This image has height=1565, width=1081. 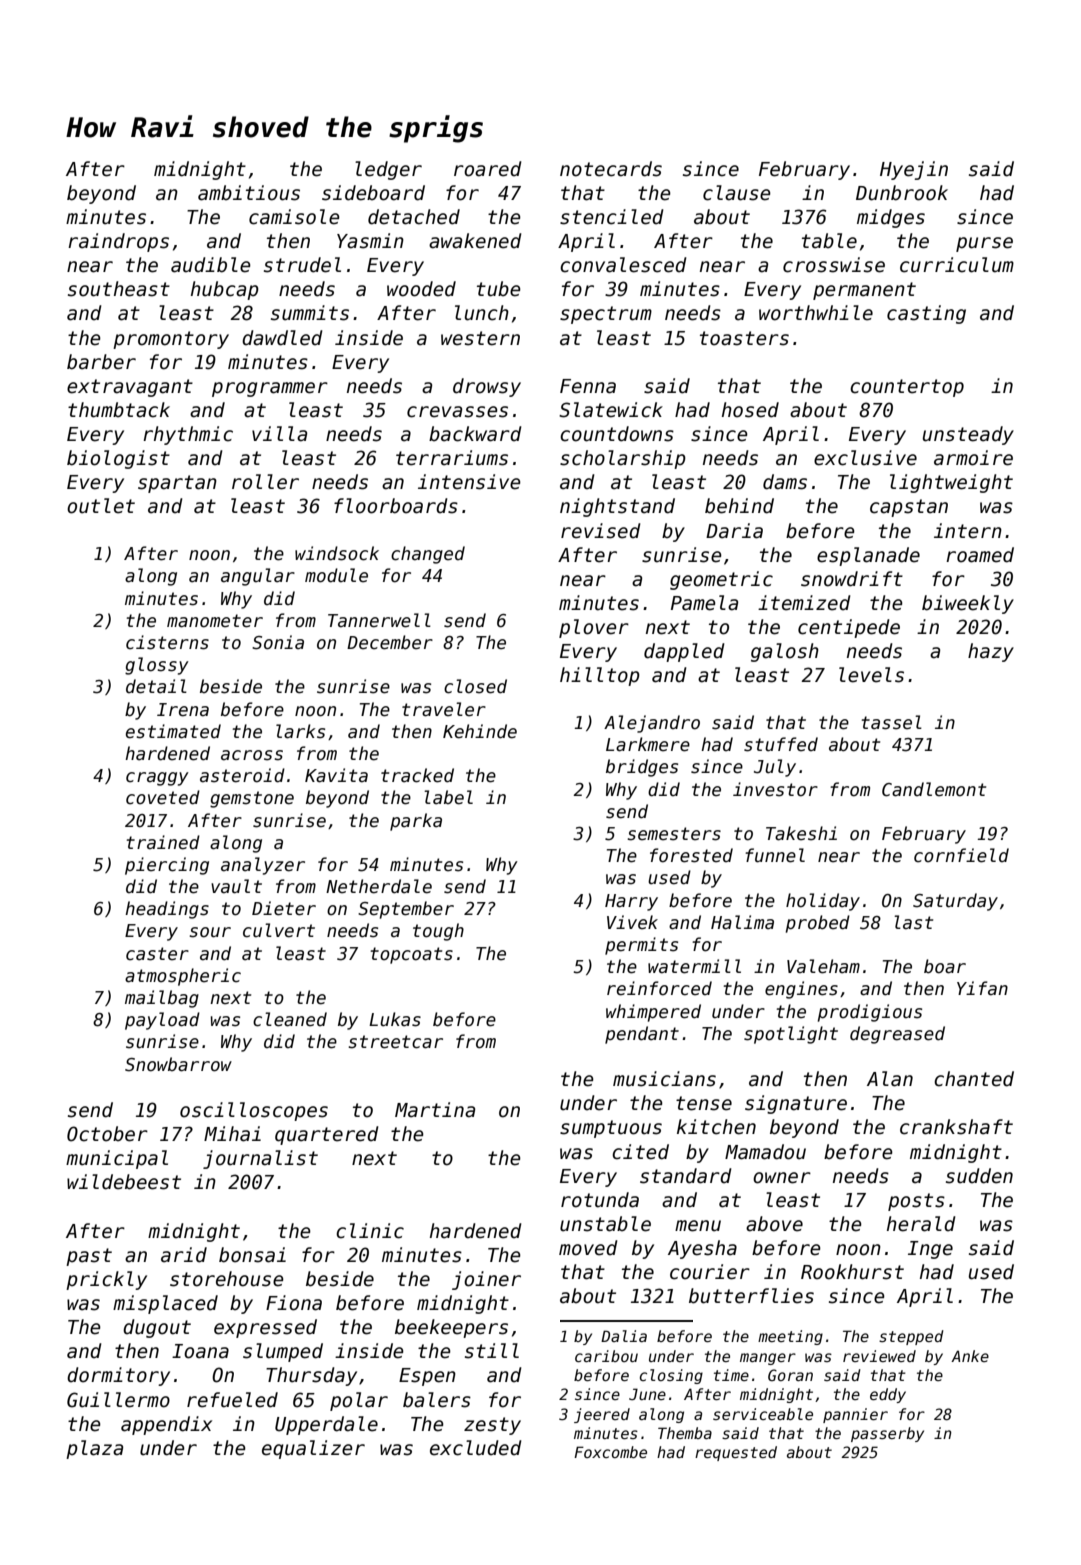 What do you see at coordinates (252, 799) in the image?
I see `gemstone` at bounding box center [252, 799].
